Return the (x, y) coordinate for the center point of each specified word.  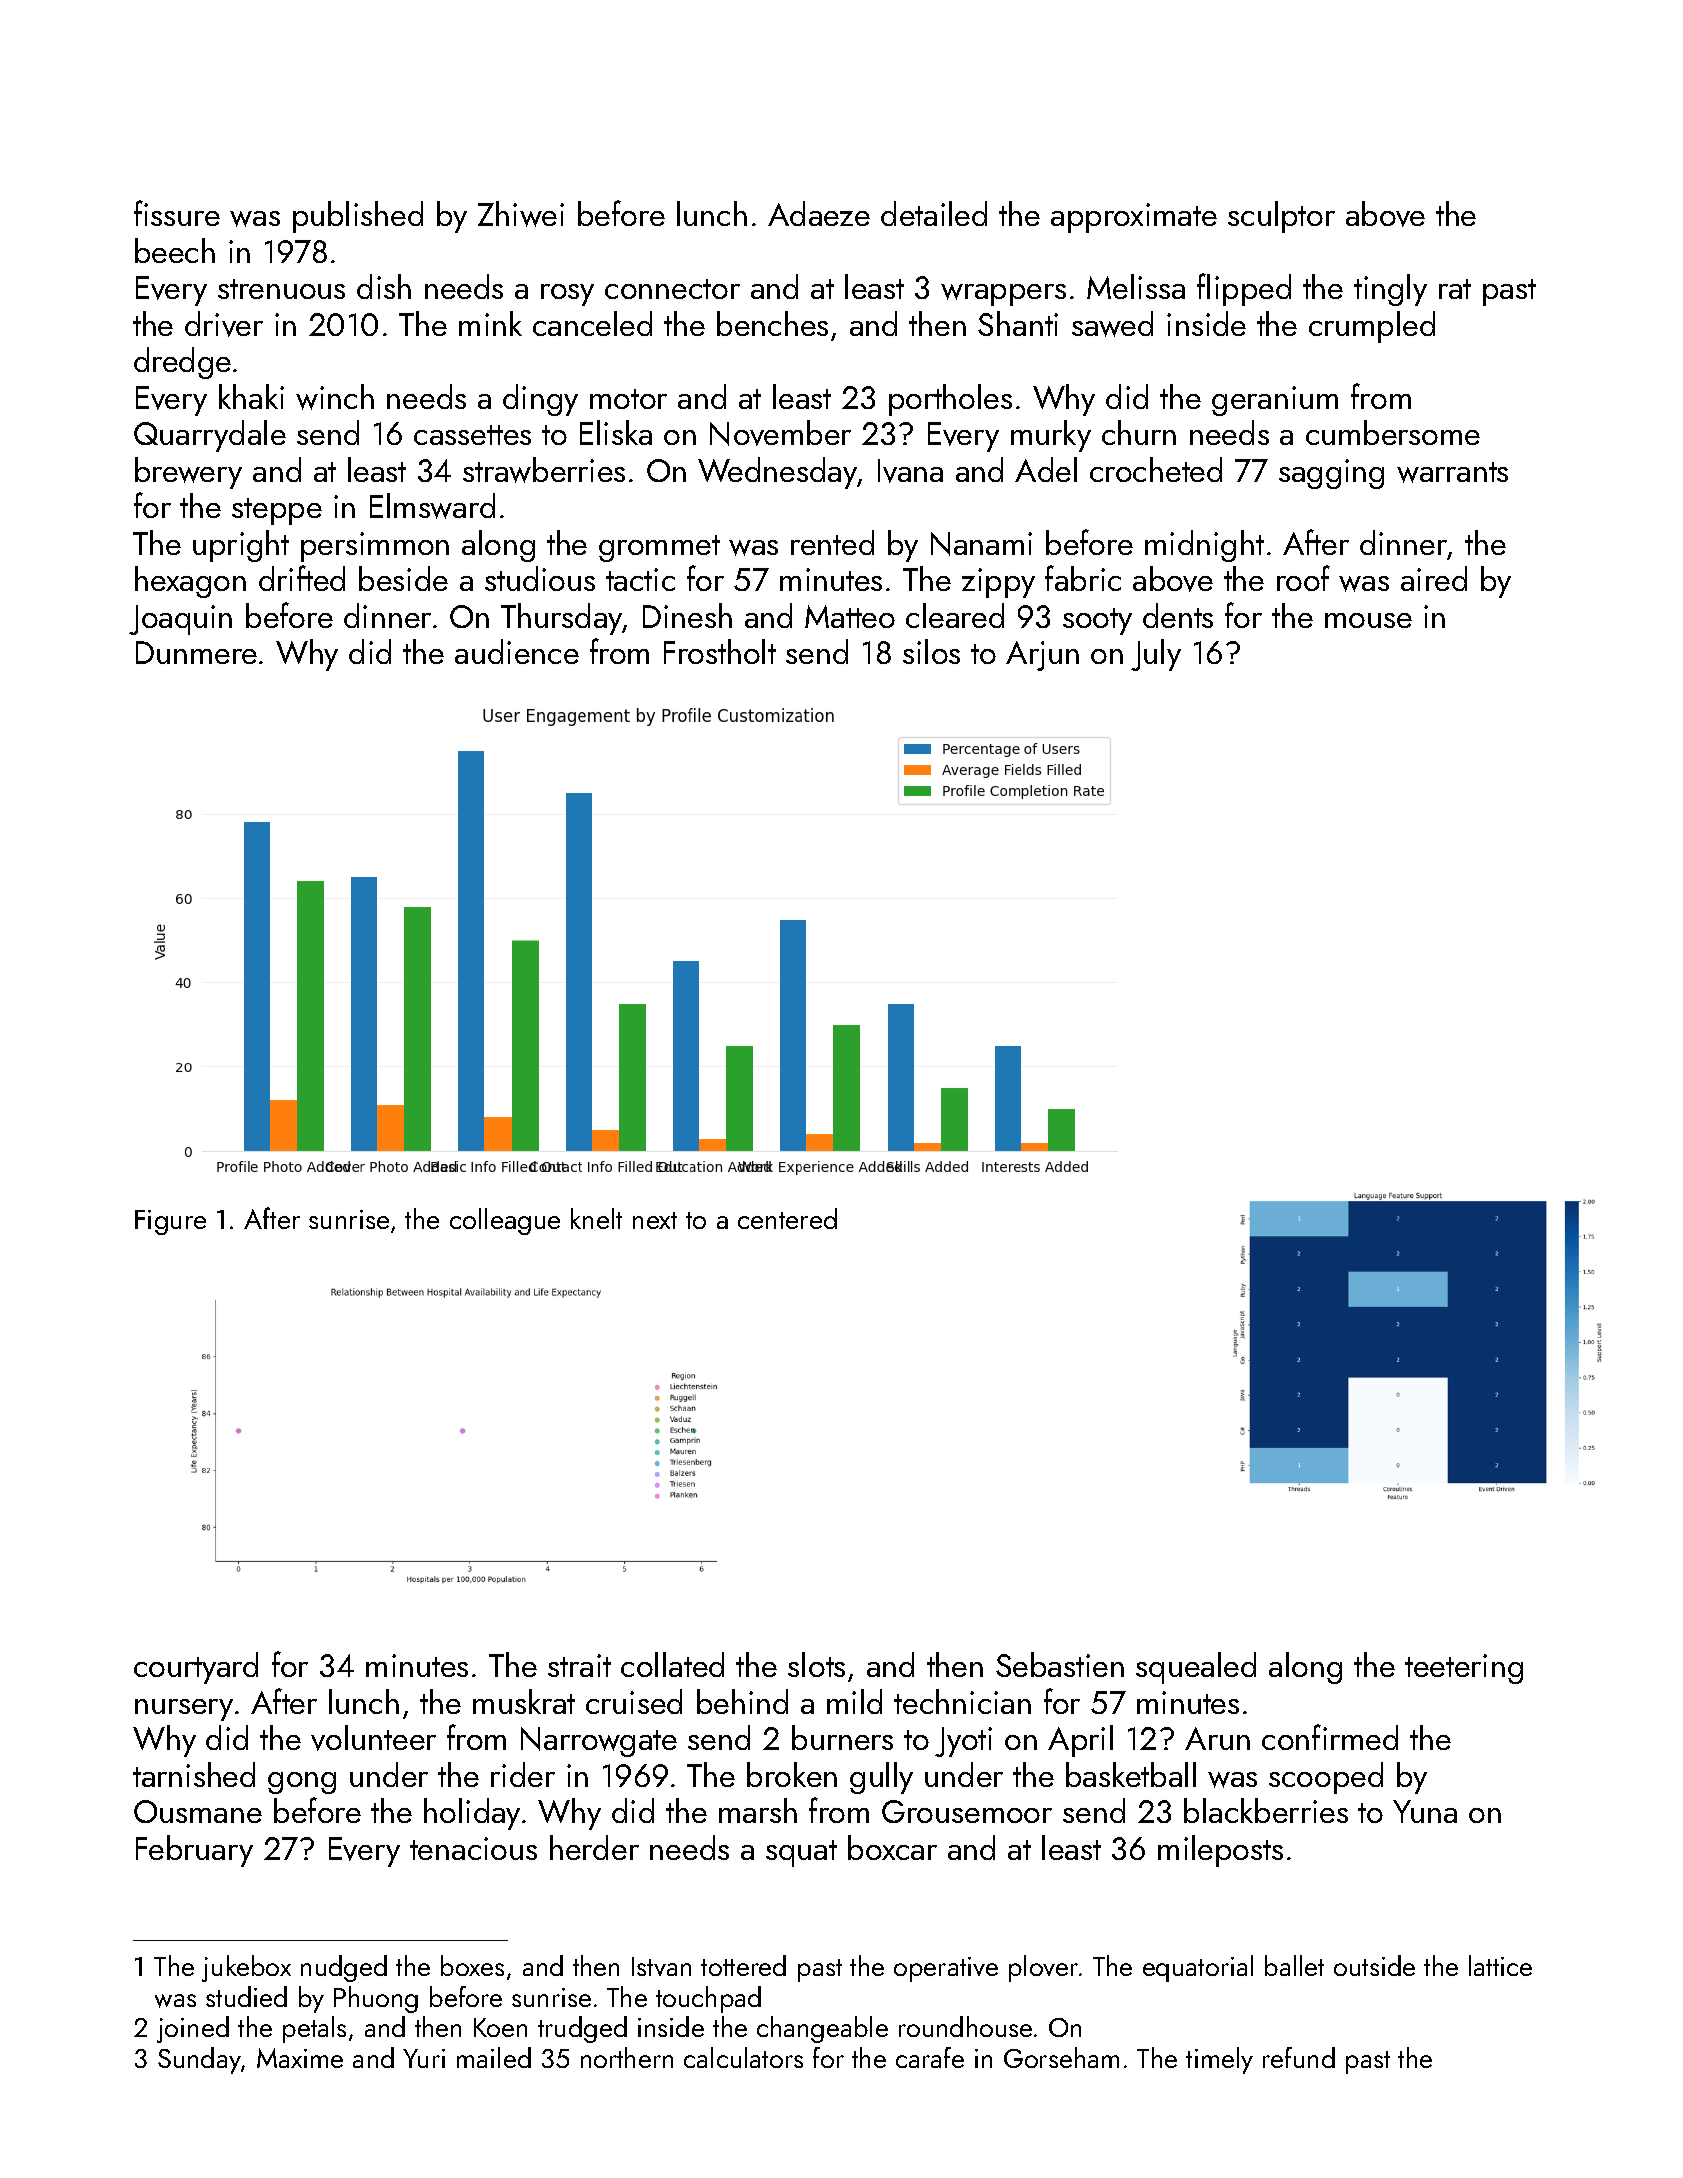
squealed (1196, 1668)
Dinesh (687, 615)
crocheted (1156, 469)
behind (742, 1701)
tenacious (473, 1848)
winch (335, 397)
